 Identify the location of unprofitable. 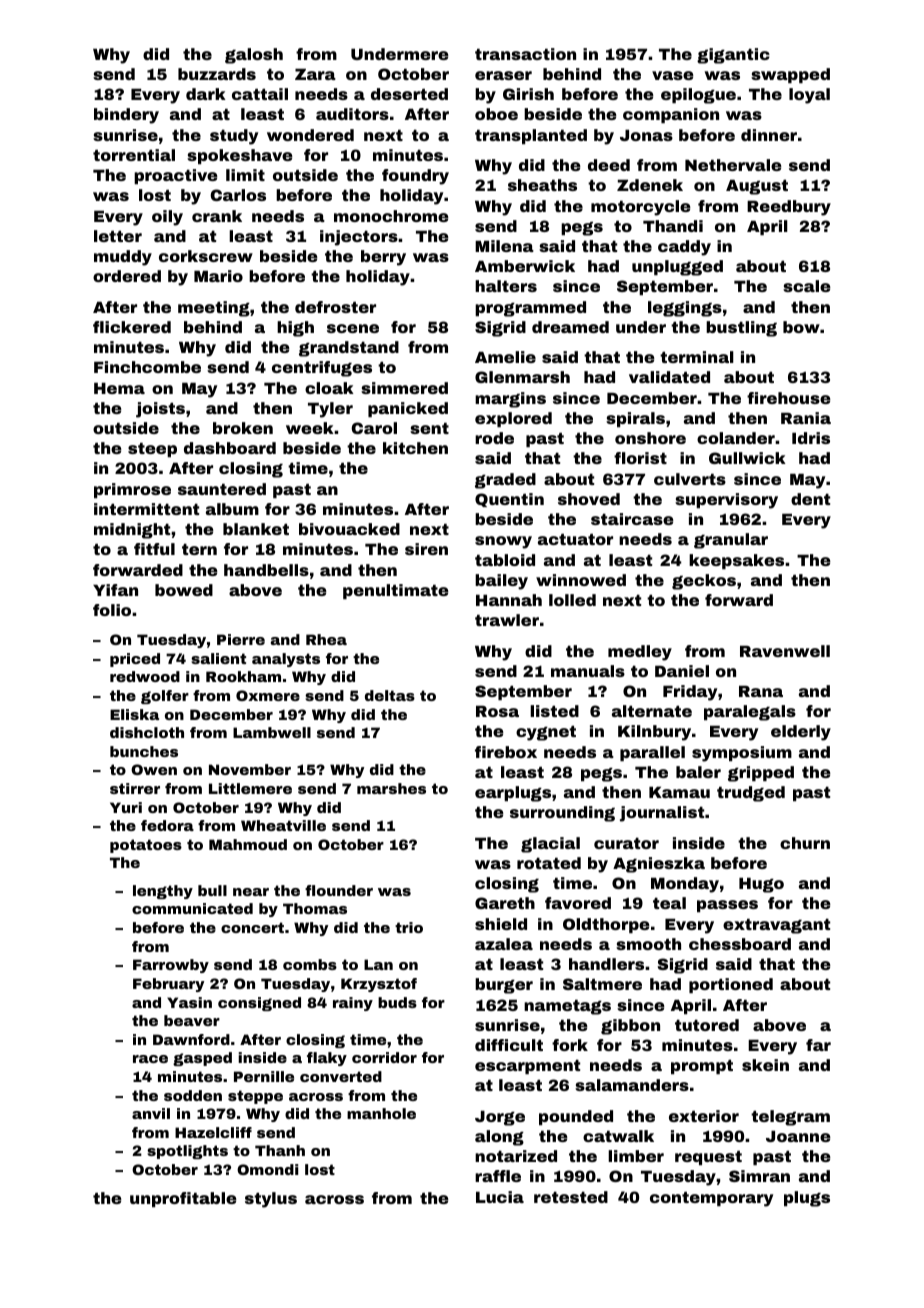
(183, 1199).
